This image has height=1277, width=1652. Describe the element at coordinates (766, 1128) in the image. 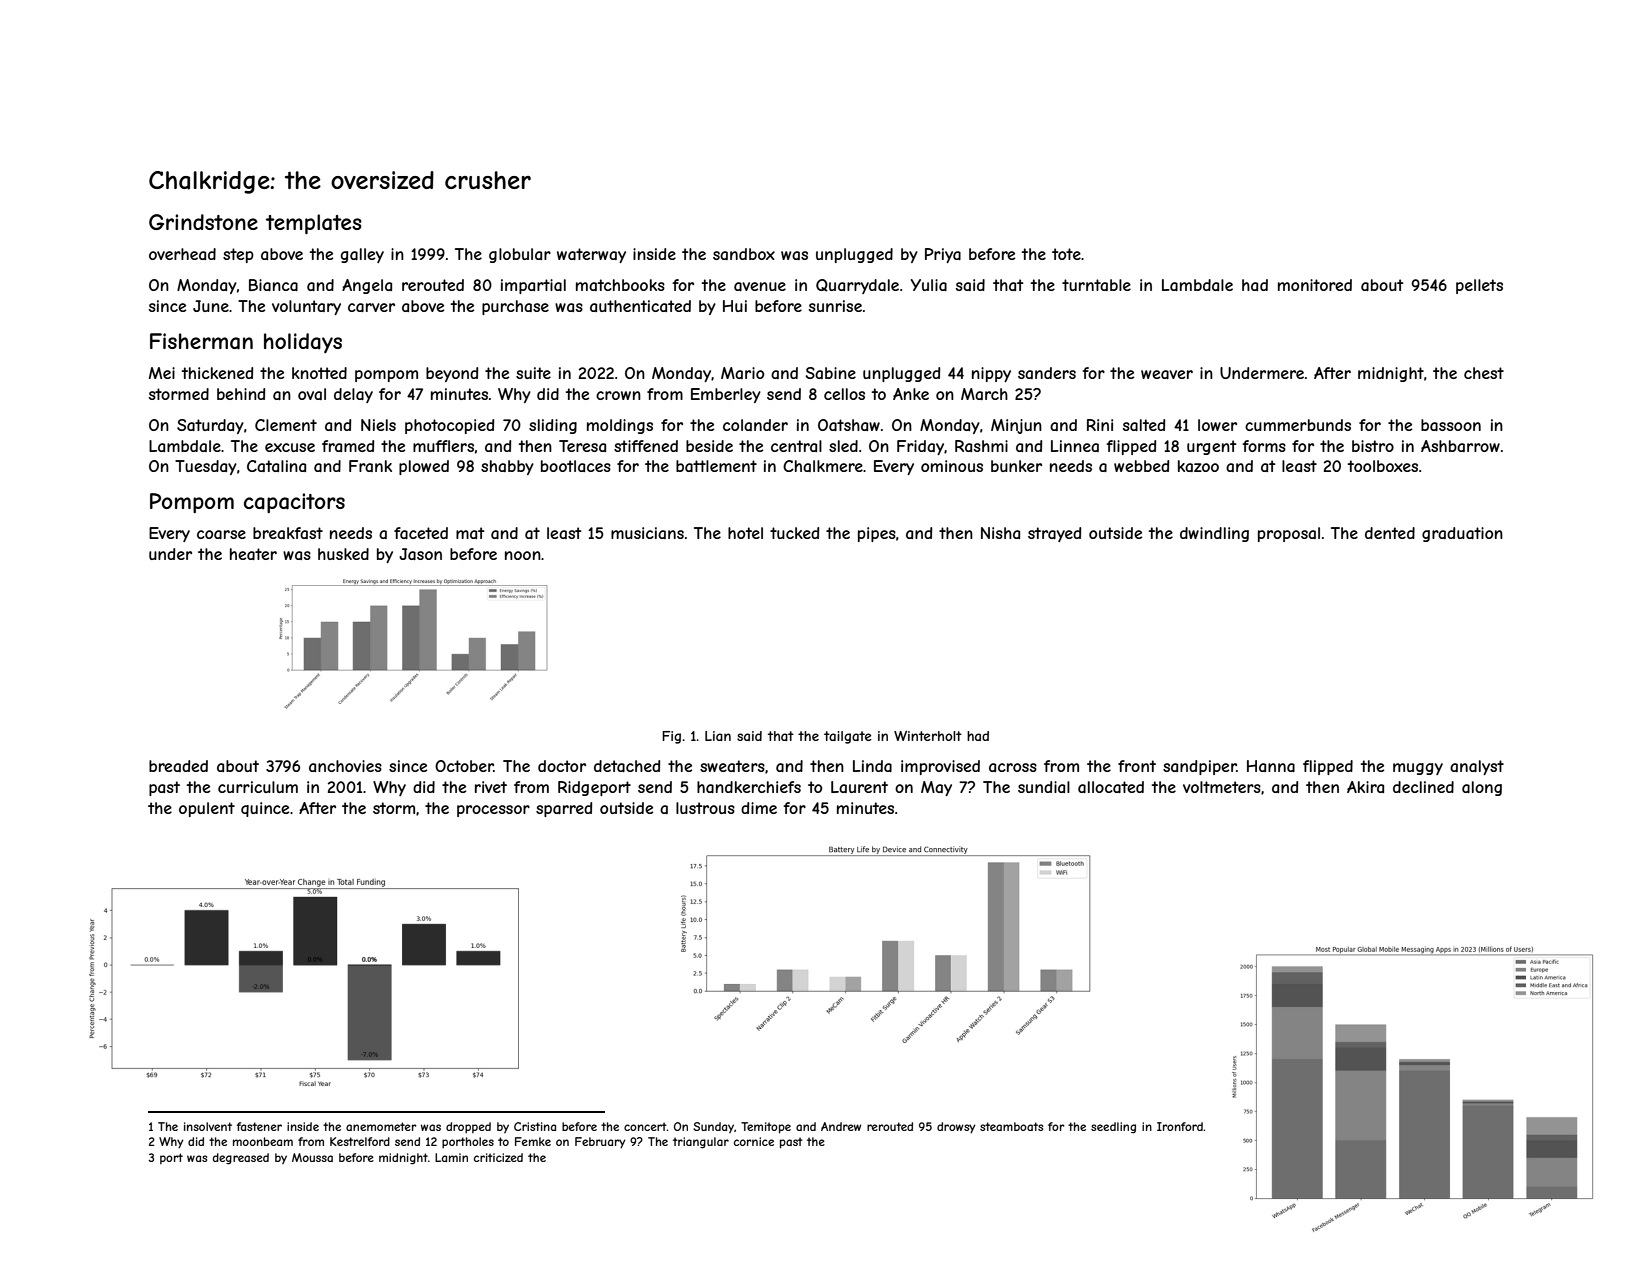

I see `Temitope` at that location.
